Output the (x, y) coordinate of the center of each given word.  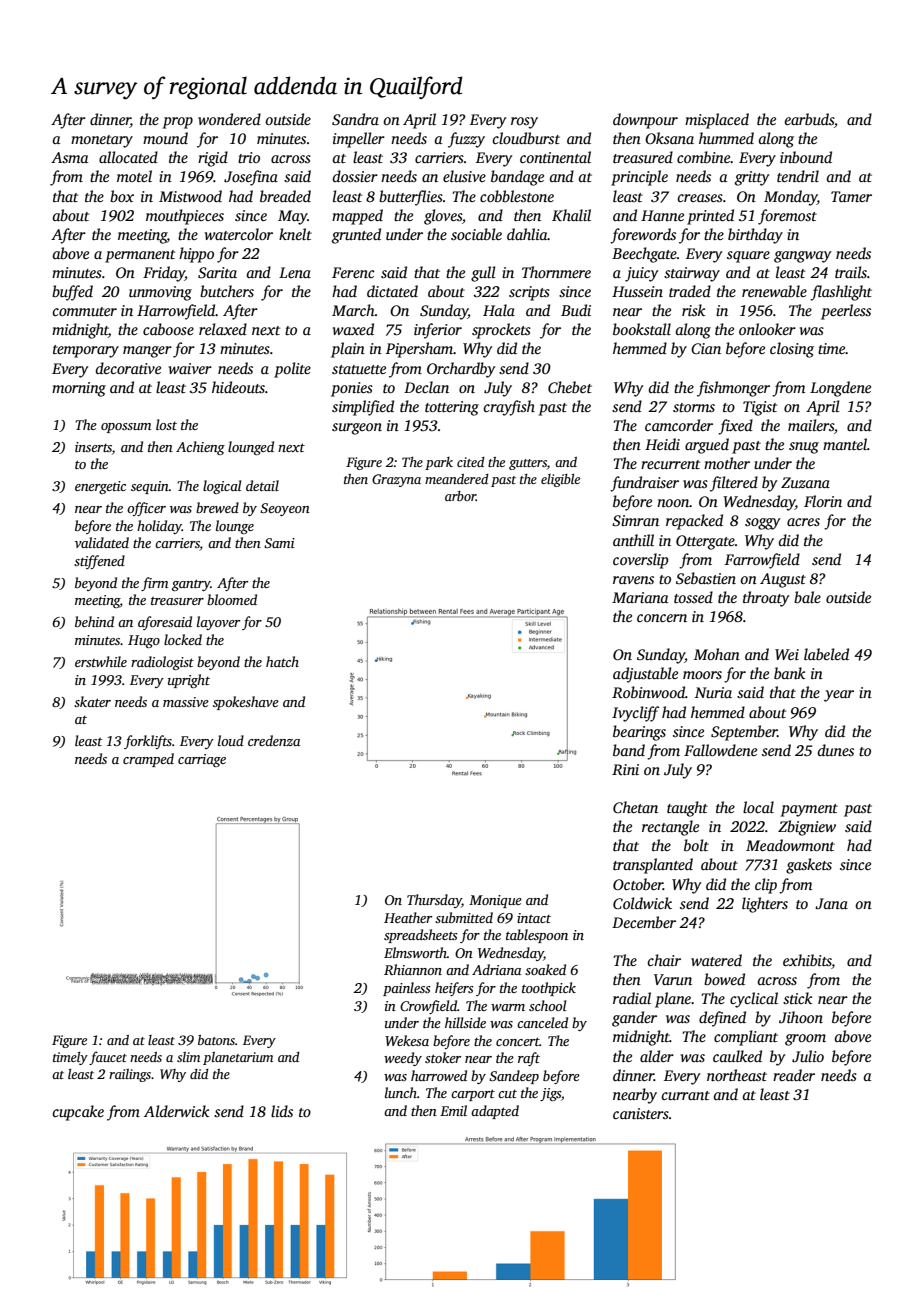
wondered (229, 119)
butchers (227, 291)
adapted (495, 1112)
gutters (528, 464)
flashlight (841, 293)
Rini (625, 769)
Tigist (760, 408)
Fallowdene (720, 750)
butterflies (411, 198)
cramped (148, 760)
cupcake (78, 1113)
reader (794, 1075)
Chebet (570, 387)
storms (694, 407)
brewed (217, 507)
